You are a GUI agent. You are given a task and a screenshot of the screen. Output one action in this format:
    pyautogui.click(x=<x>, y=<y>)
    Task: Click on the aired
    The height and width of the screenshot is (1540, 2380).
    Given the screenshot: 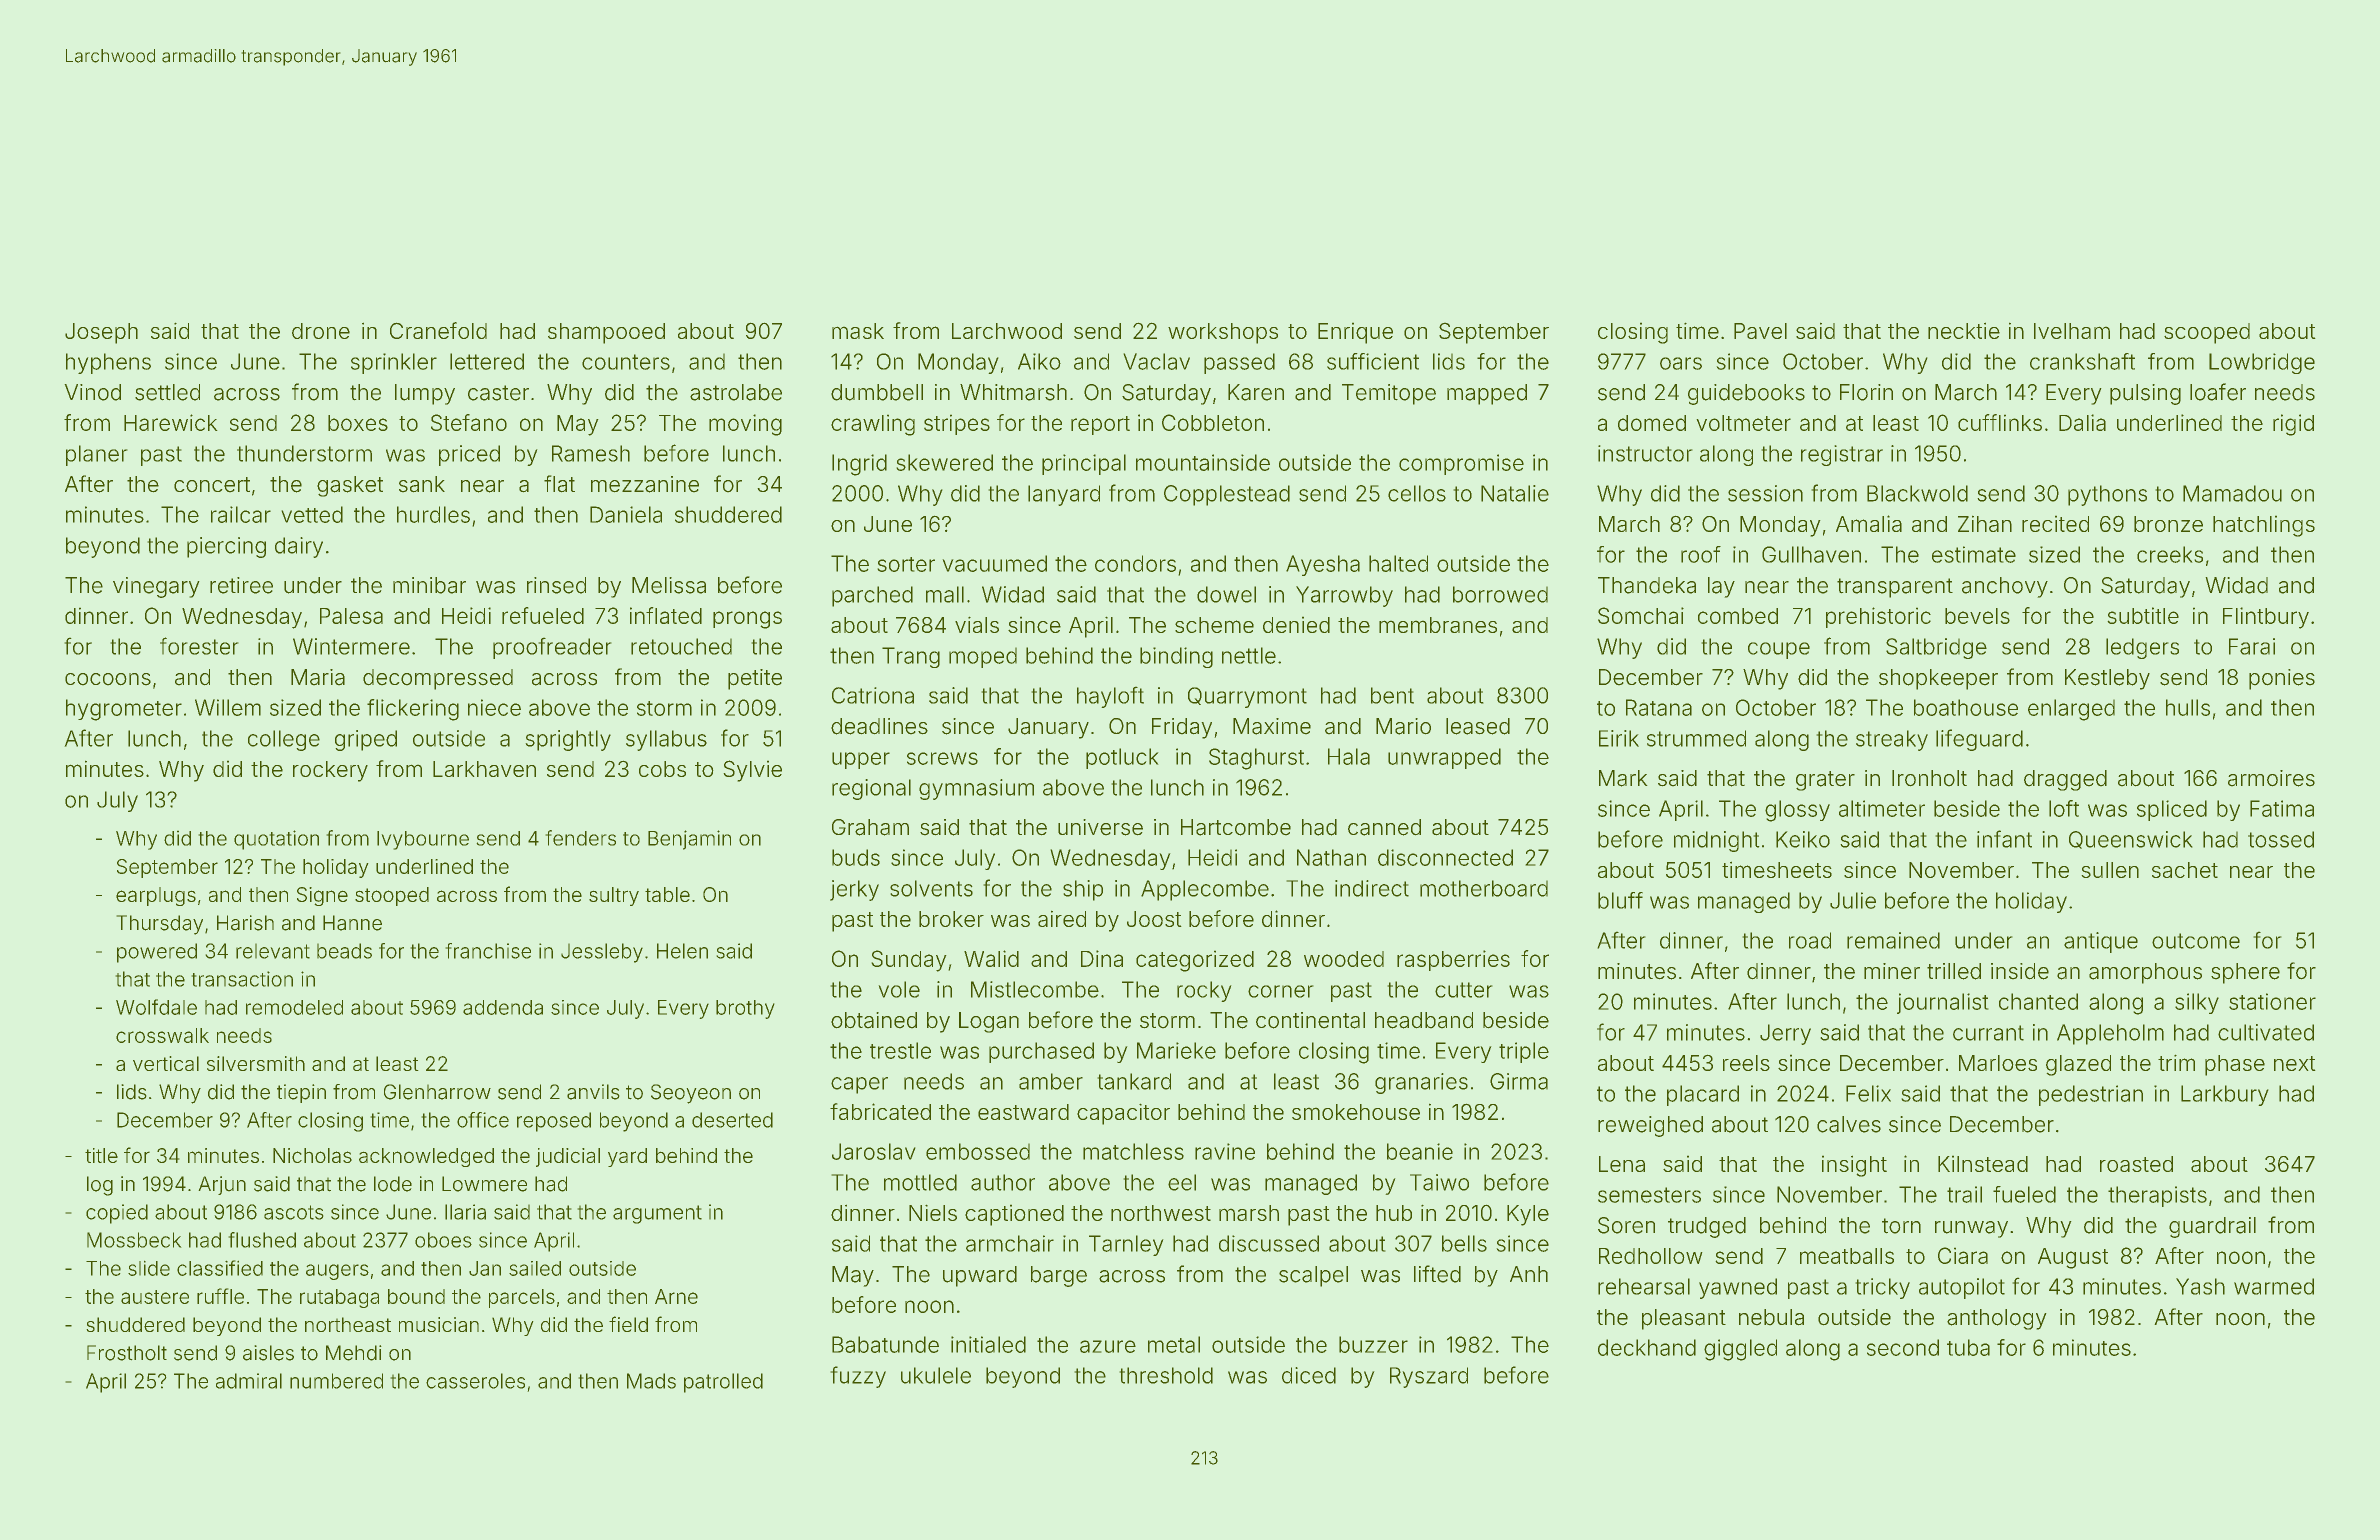 What is the action you would take?
    pyautogui.click(x=1062, y=918)
